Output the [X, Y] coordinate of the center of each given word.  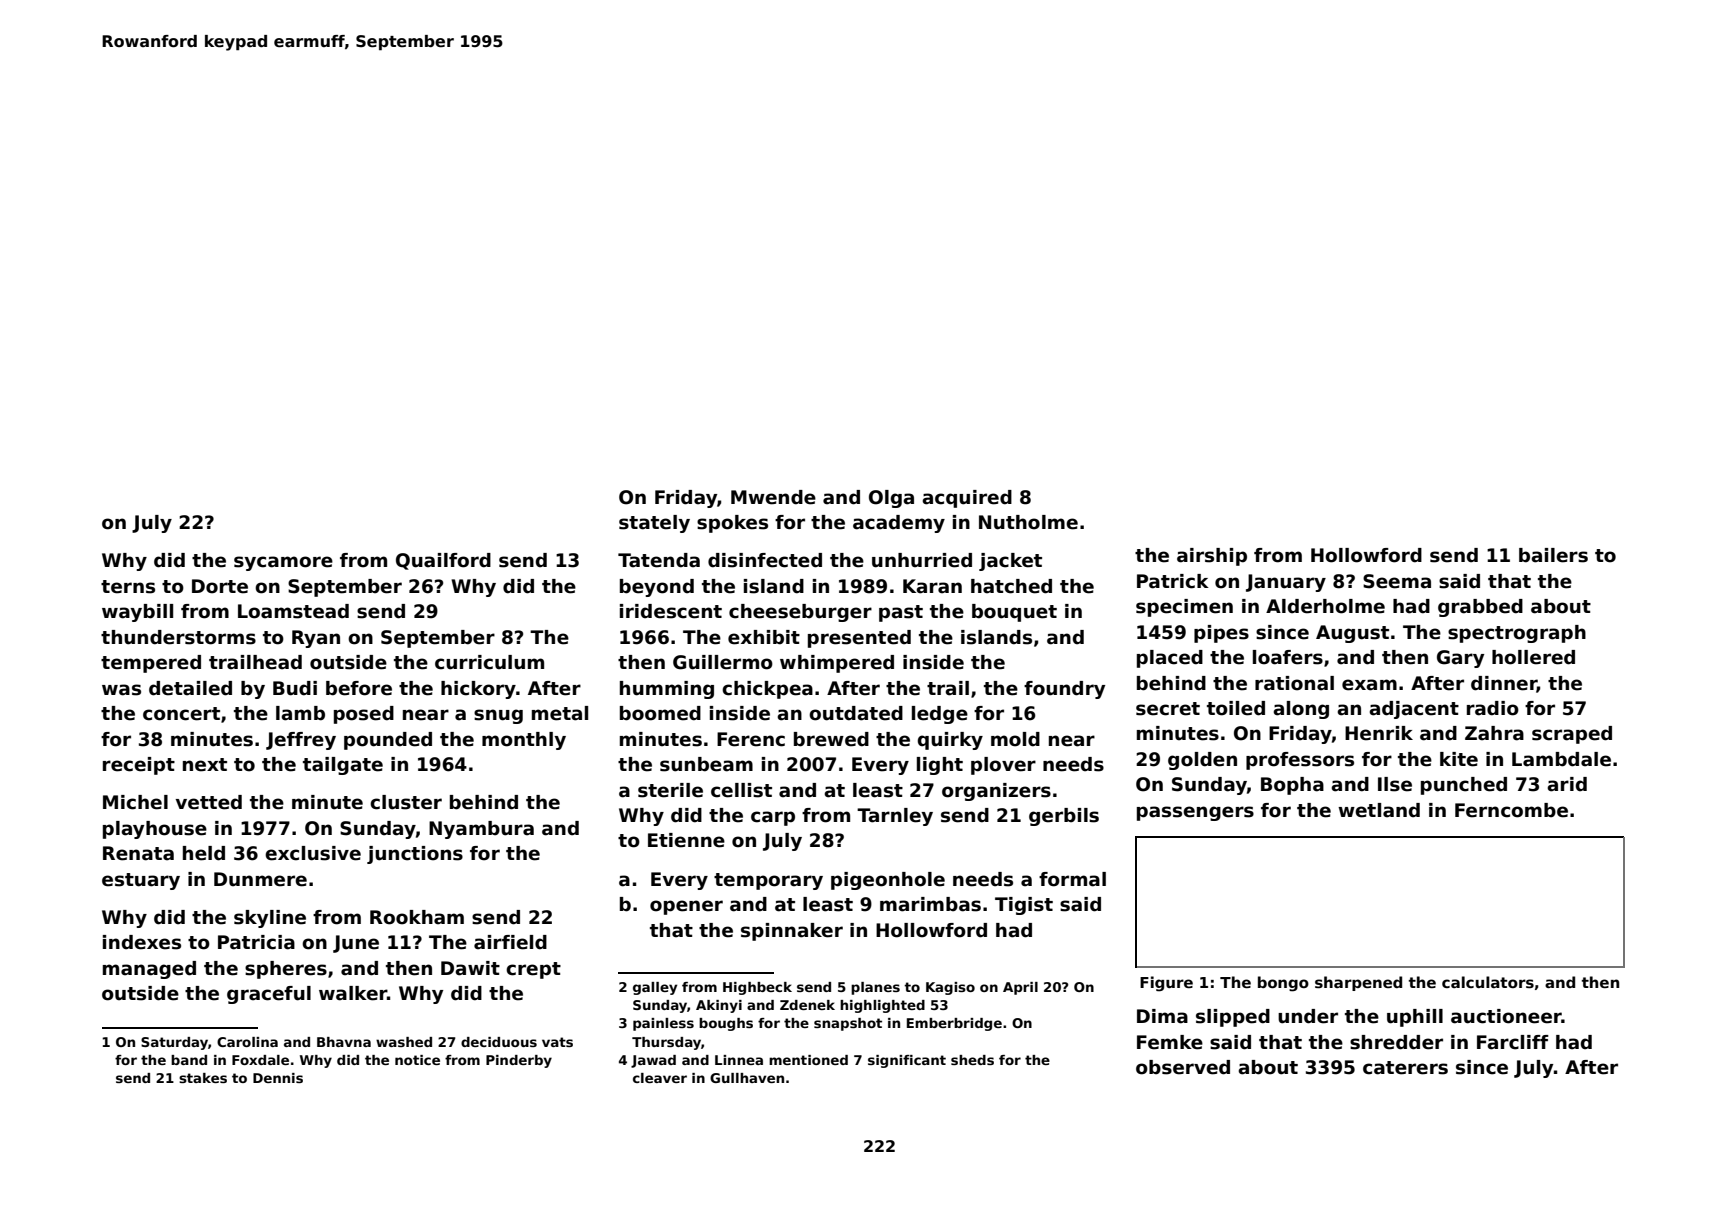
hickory [478, 690]
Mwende [773, 497]
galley [655, 988]
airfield [510, 942]
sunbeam [706, 764]
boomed [660, 713]
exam [1369, 685]
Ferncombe [1511, 810]
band [189, 1060]
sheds [972, 1060]
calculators [1488, 982]
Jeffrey [301, 741]
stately [654, 524]
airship [1212, 557]
